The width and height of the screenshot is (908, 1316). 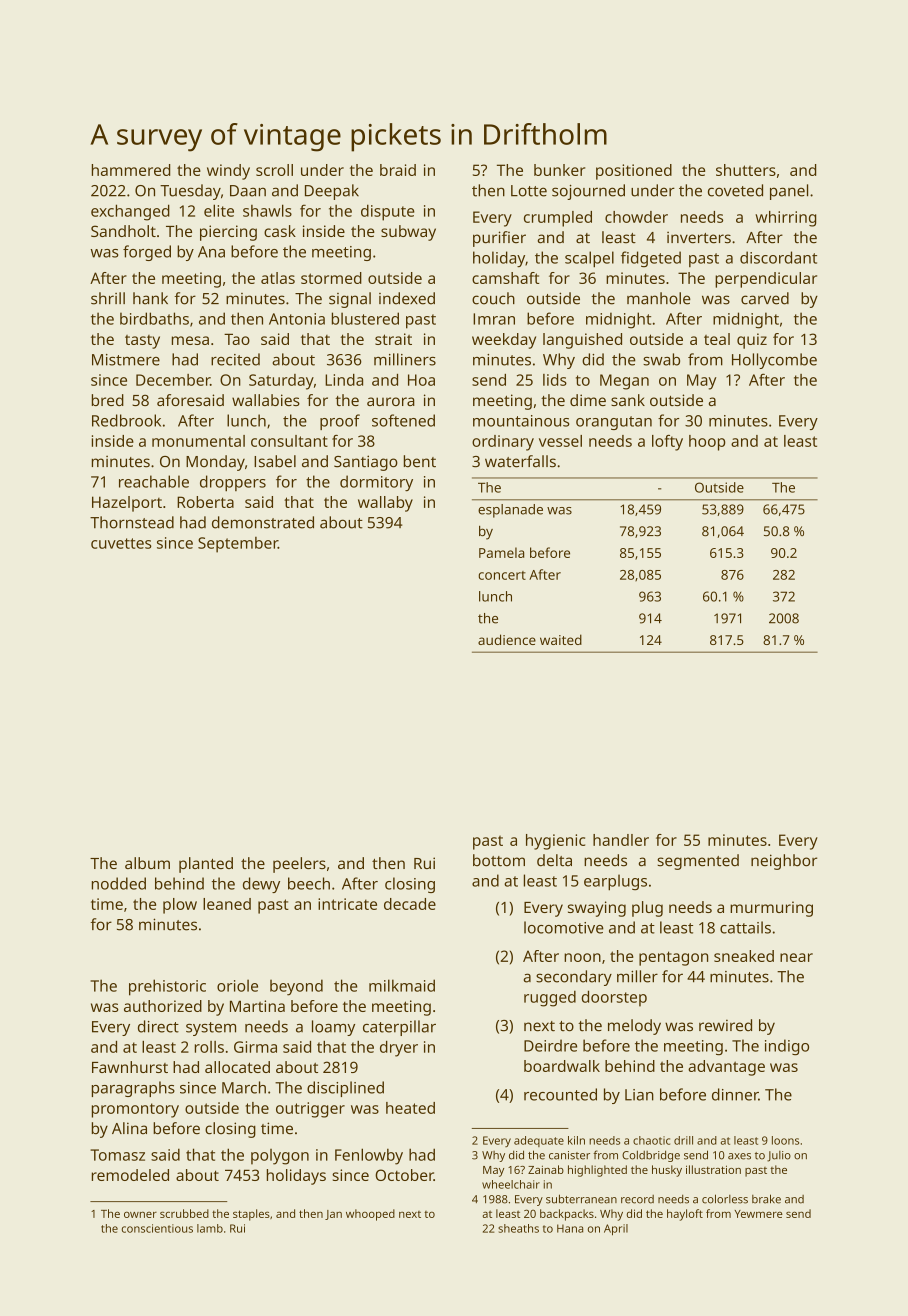 What do you see at coordinates (494, 319) in the screenshot?
I see `Imran` at bounding box center [494, 319].
